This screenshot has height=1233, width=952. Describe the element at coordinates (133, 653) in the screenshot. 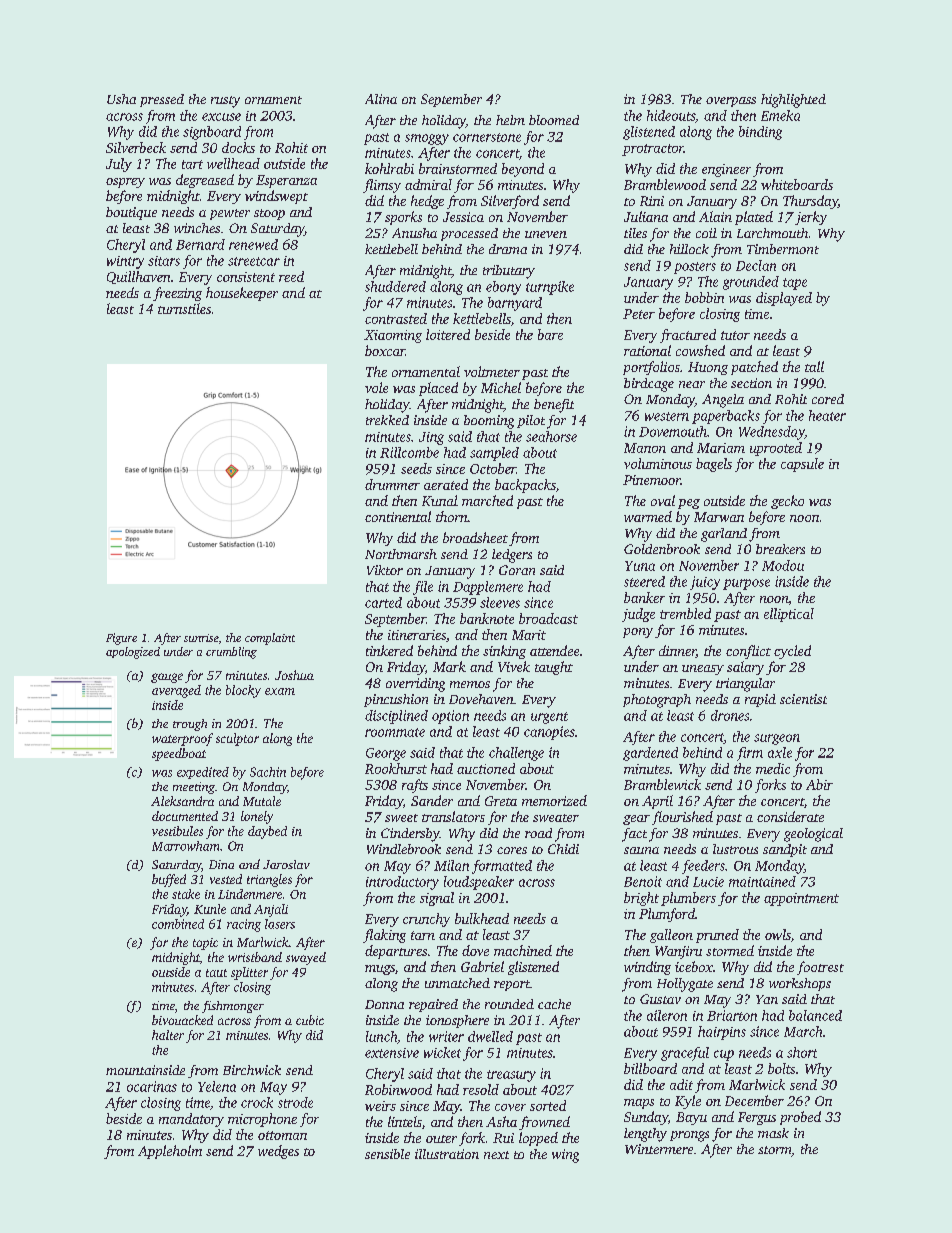

I see `apologized` at that location.
